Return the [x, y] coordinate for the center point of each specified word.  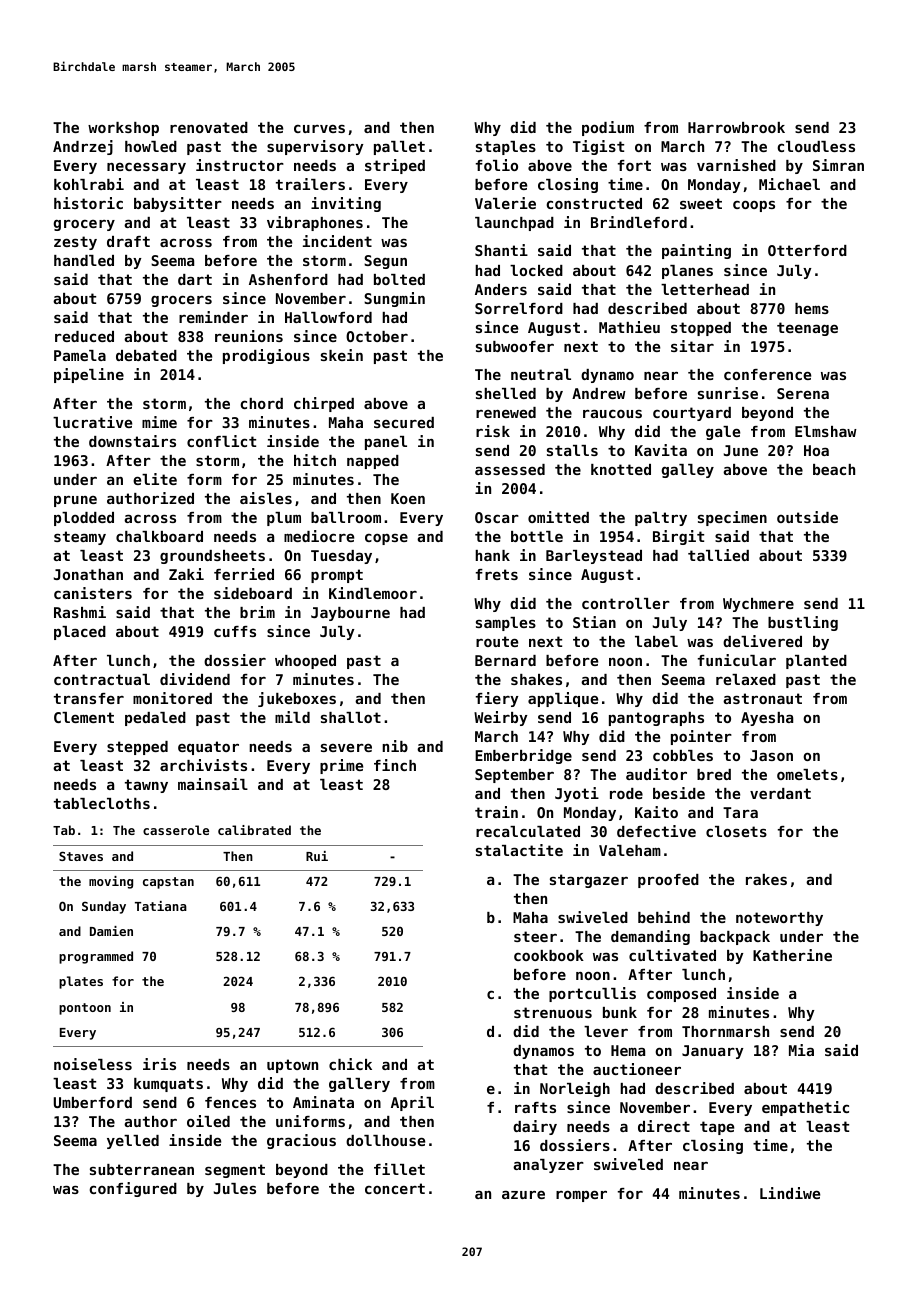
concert [395, 1188]
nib [395, 746]
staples [506, 148]
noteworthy [779, 919]
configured [133, 1189]
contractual [102, 679]
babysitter [178, 204]
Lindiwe [790, 1193]
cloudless [816, 146]
